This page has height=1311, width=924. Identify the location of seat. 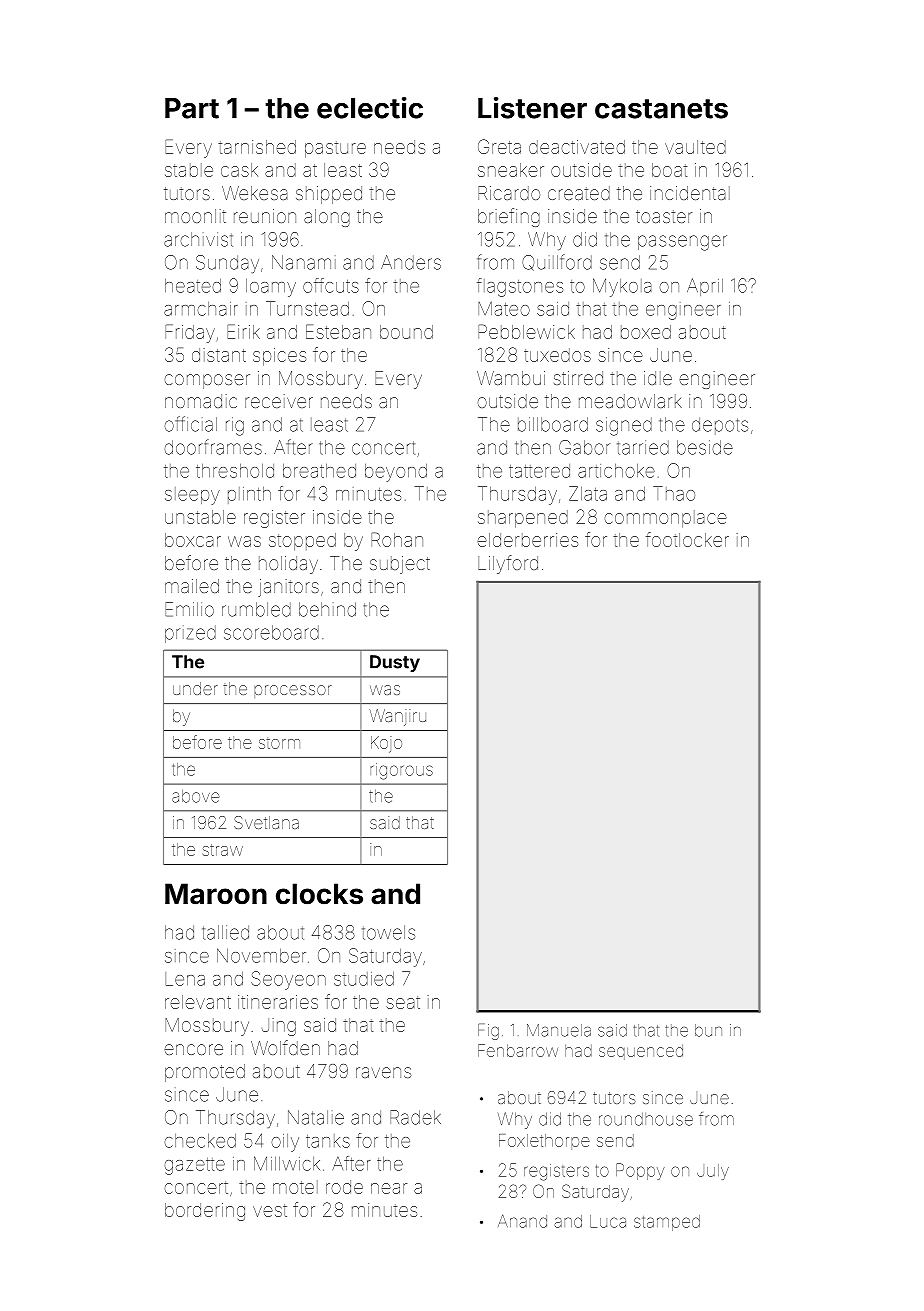
(403, 1002).
